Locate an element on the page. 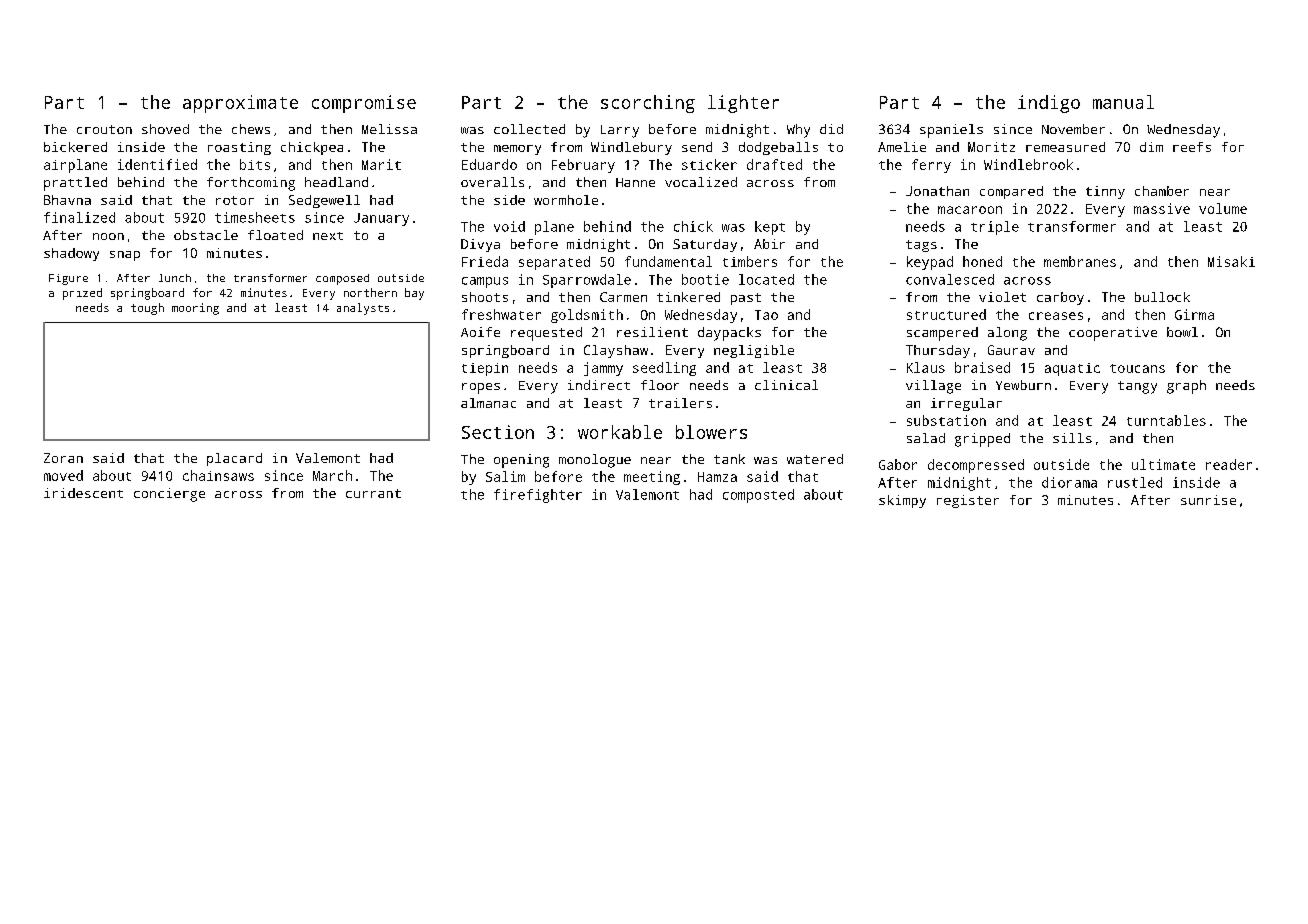  Tao is located at coordinates (766, 315).
